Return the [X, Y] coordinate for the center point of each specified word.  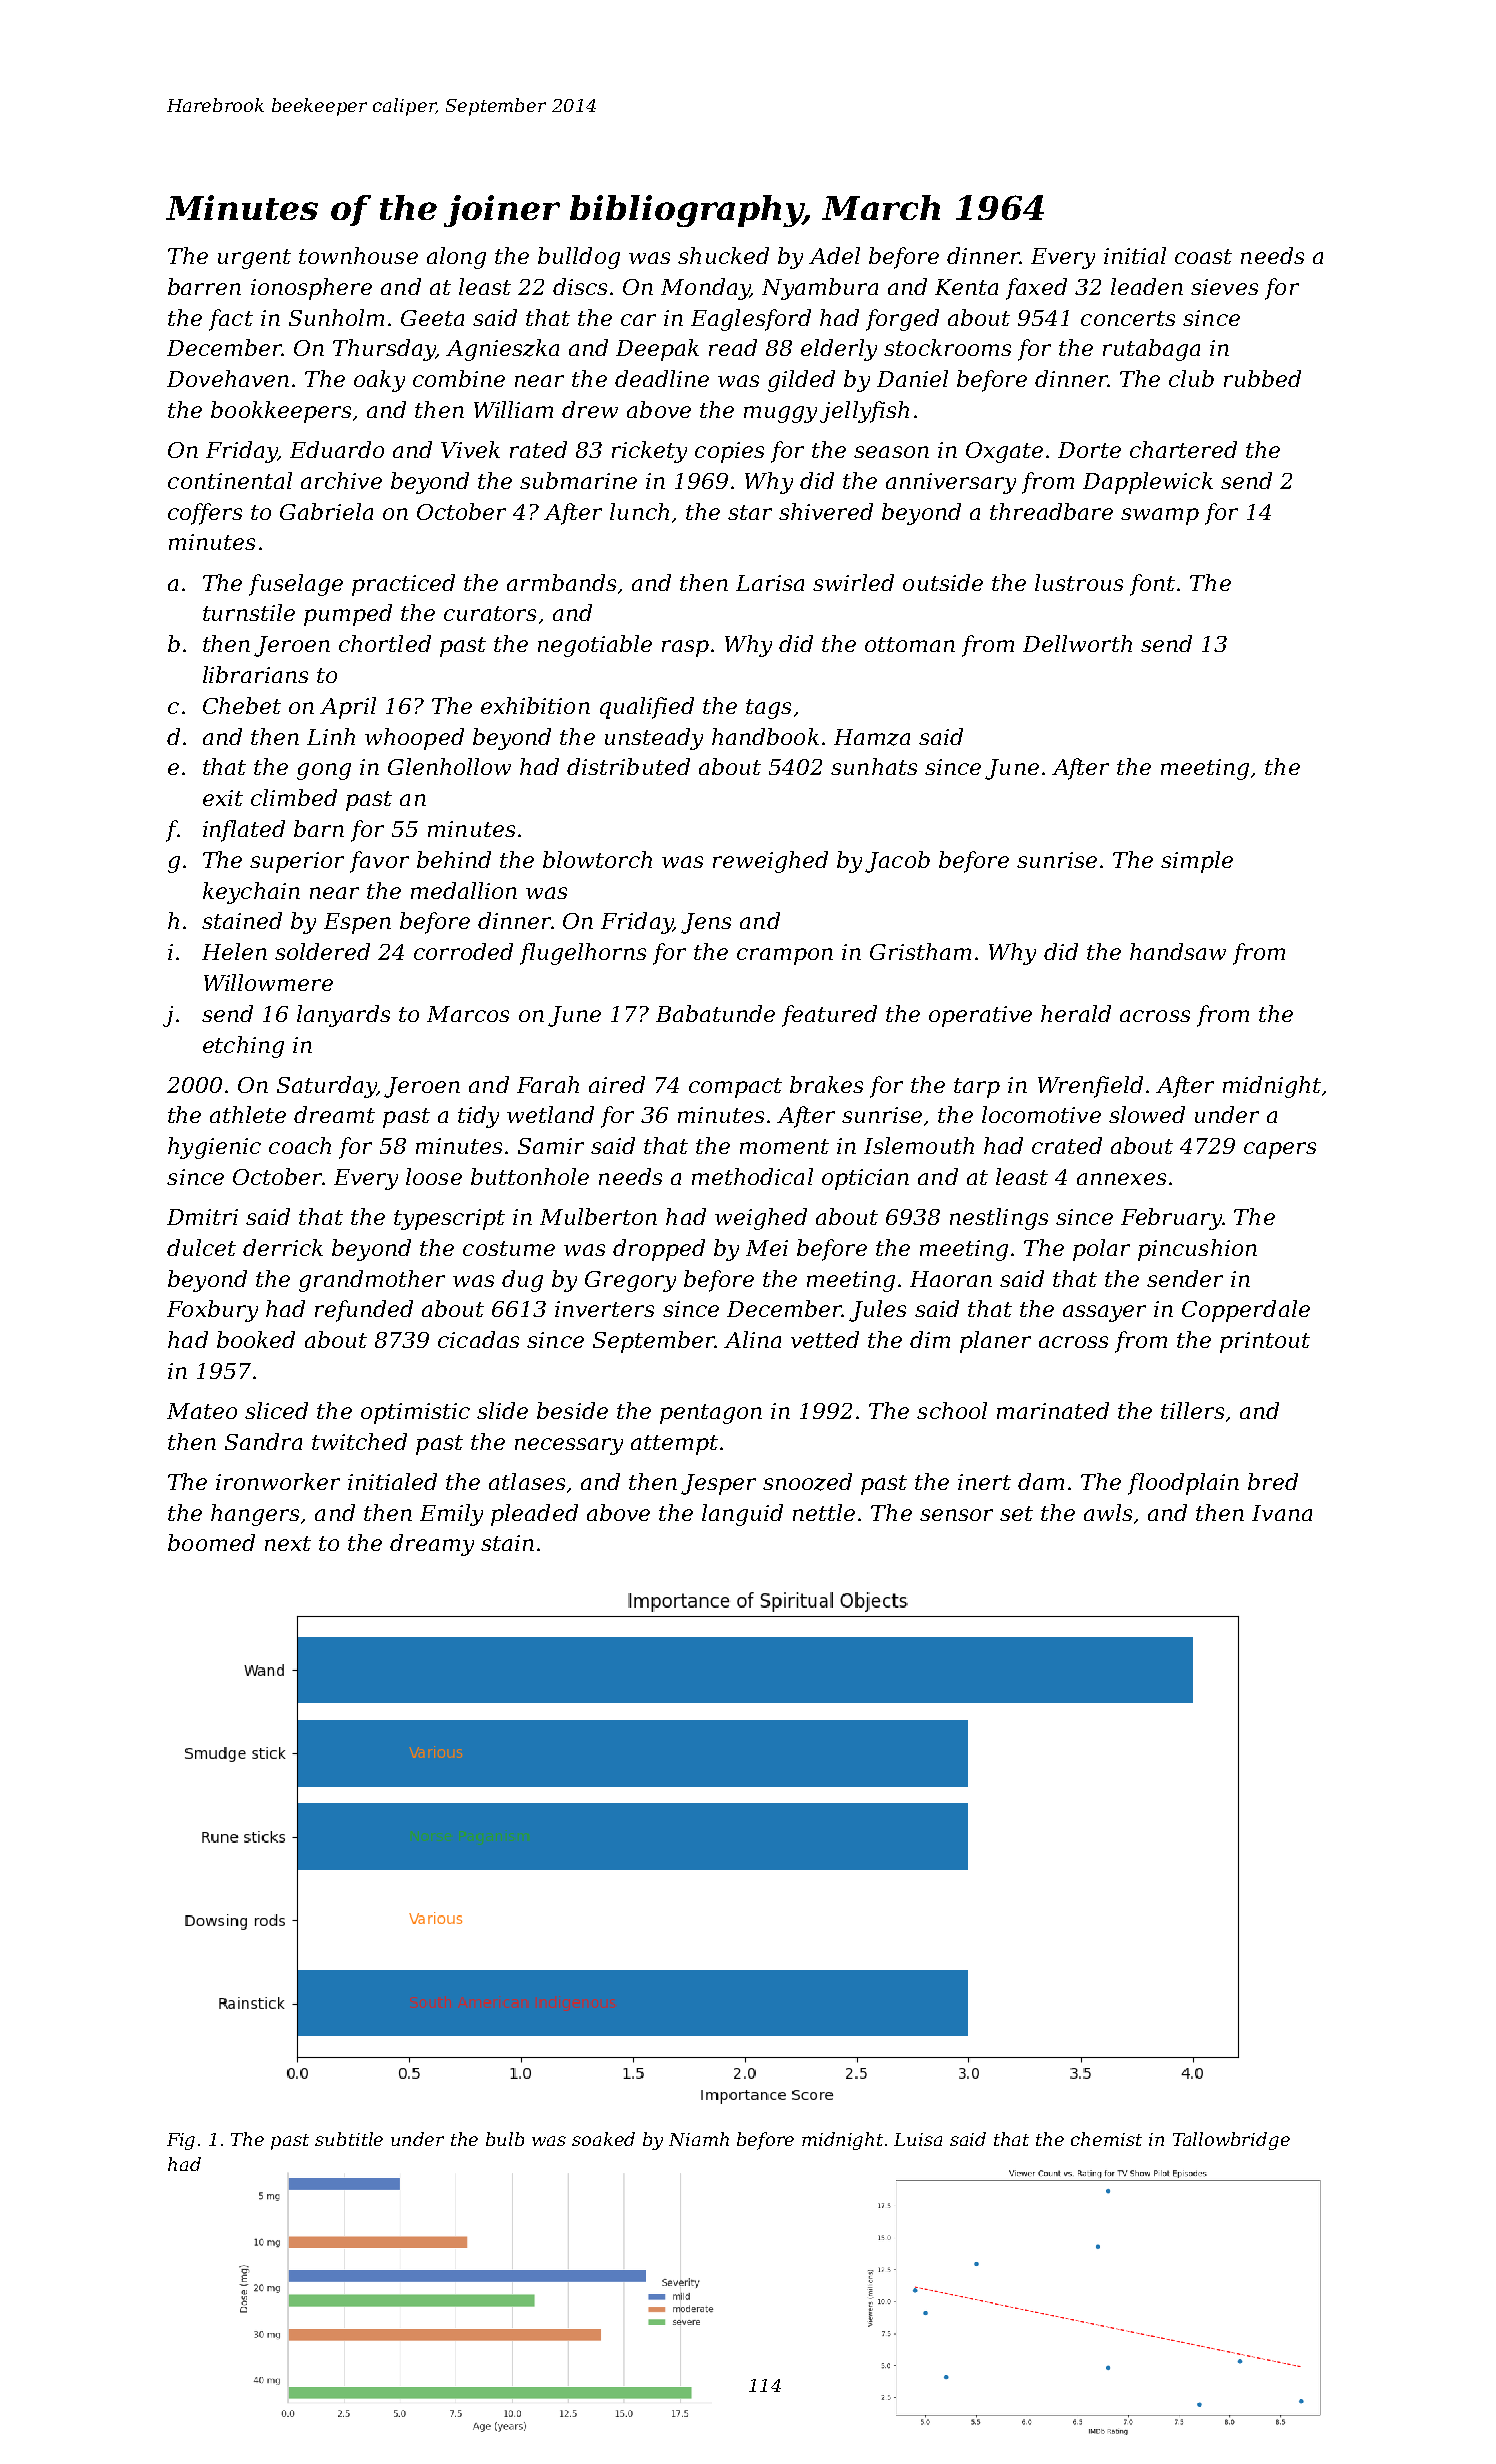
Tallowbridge [1231, 2141]
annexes [1121, 1179]
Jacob [897, 862]
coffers [205, 514]
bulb [505, 2139]
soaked [603, 2139]
